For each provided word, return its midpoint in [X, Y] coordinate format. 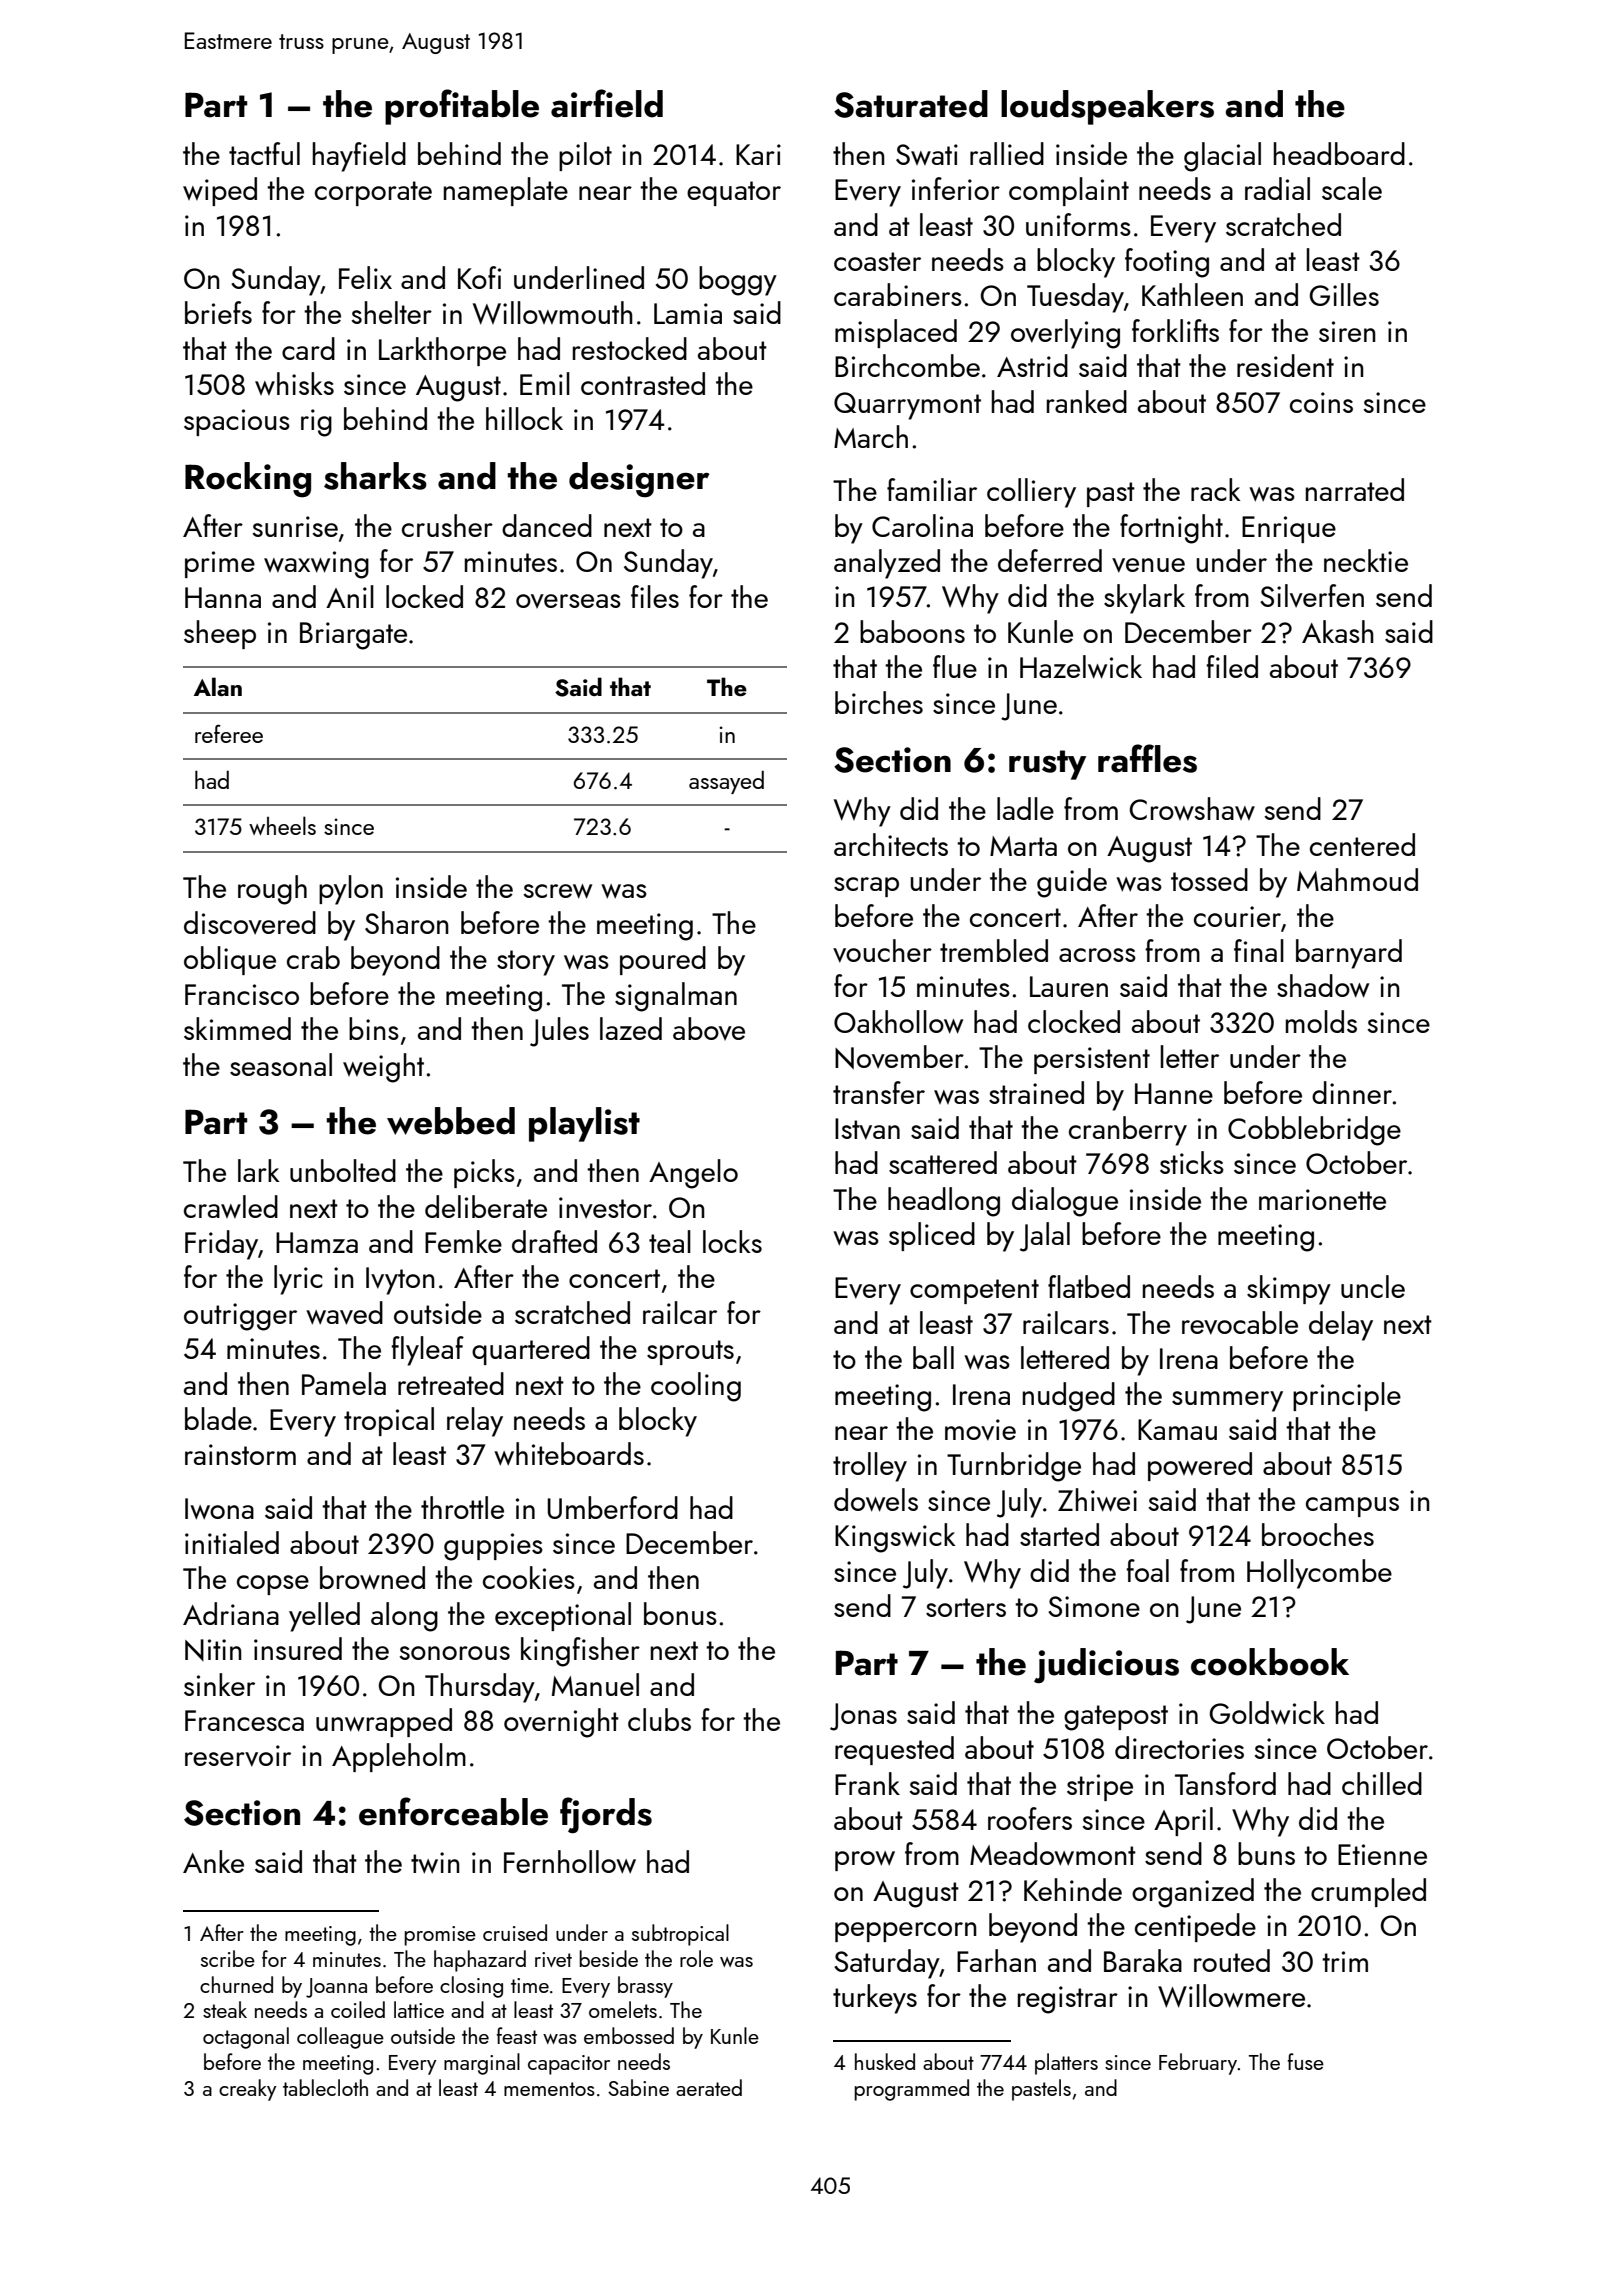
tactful [264, 153]
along [404, 1617]
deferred [1050, 560]
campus [1352, 1507]
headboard [1339, 153]
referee [229, 733]
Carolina [922, 525]
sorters [966, 1607]
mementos [549, 2089]
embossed [629, 2035]
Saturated [911, 104]
